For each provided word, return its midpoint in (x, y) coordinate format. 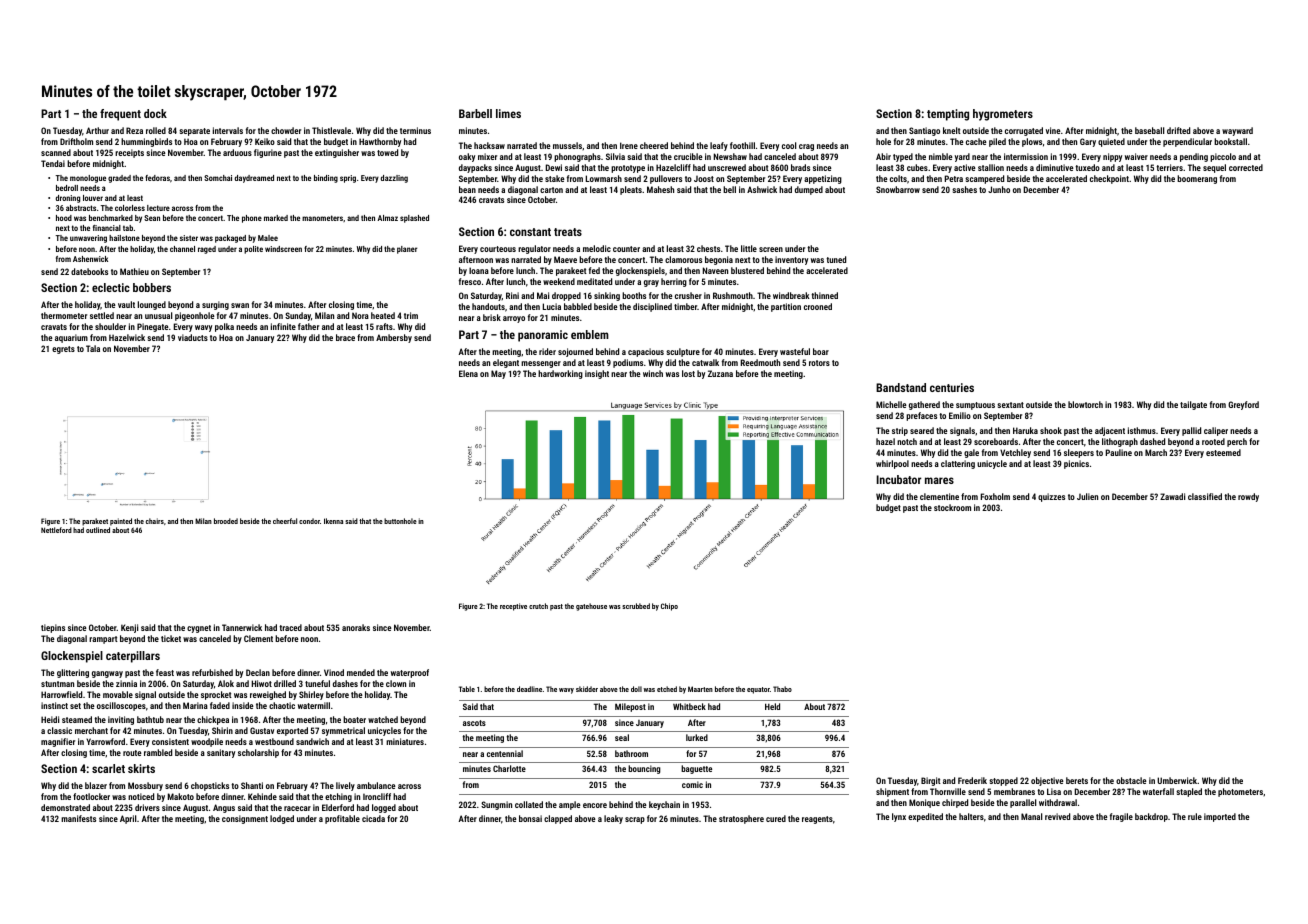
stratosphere (741, 819)
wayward (1237, 131)
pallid (1191, 431)
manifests (78, 818)
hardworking (560, 374)
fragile (1121, 817)
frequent (120, 115)
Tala (93, 348)
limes (508, 113)
